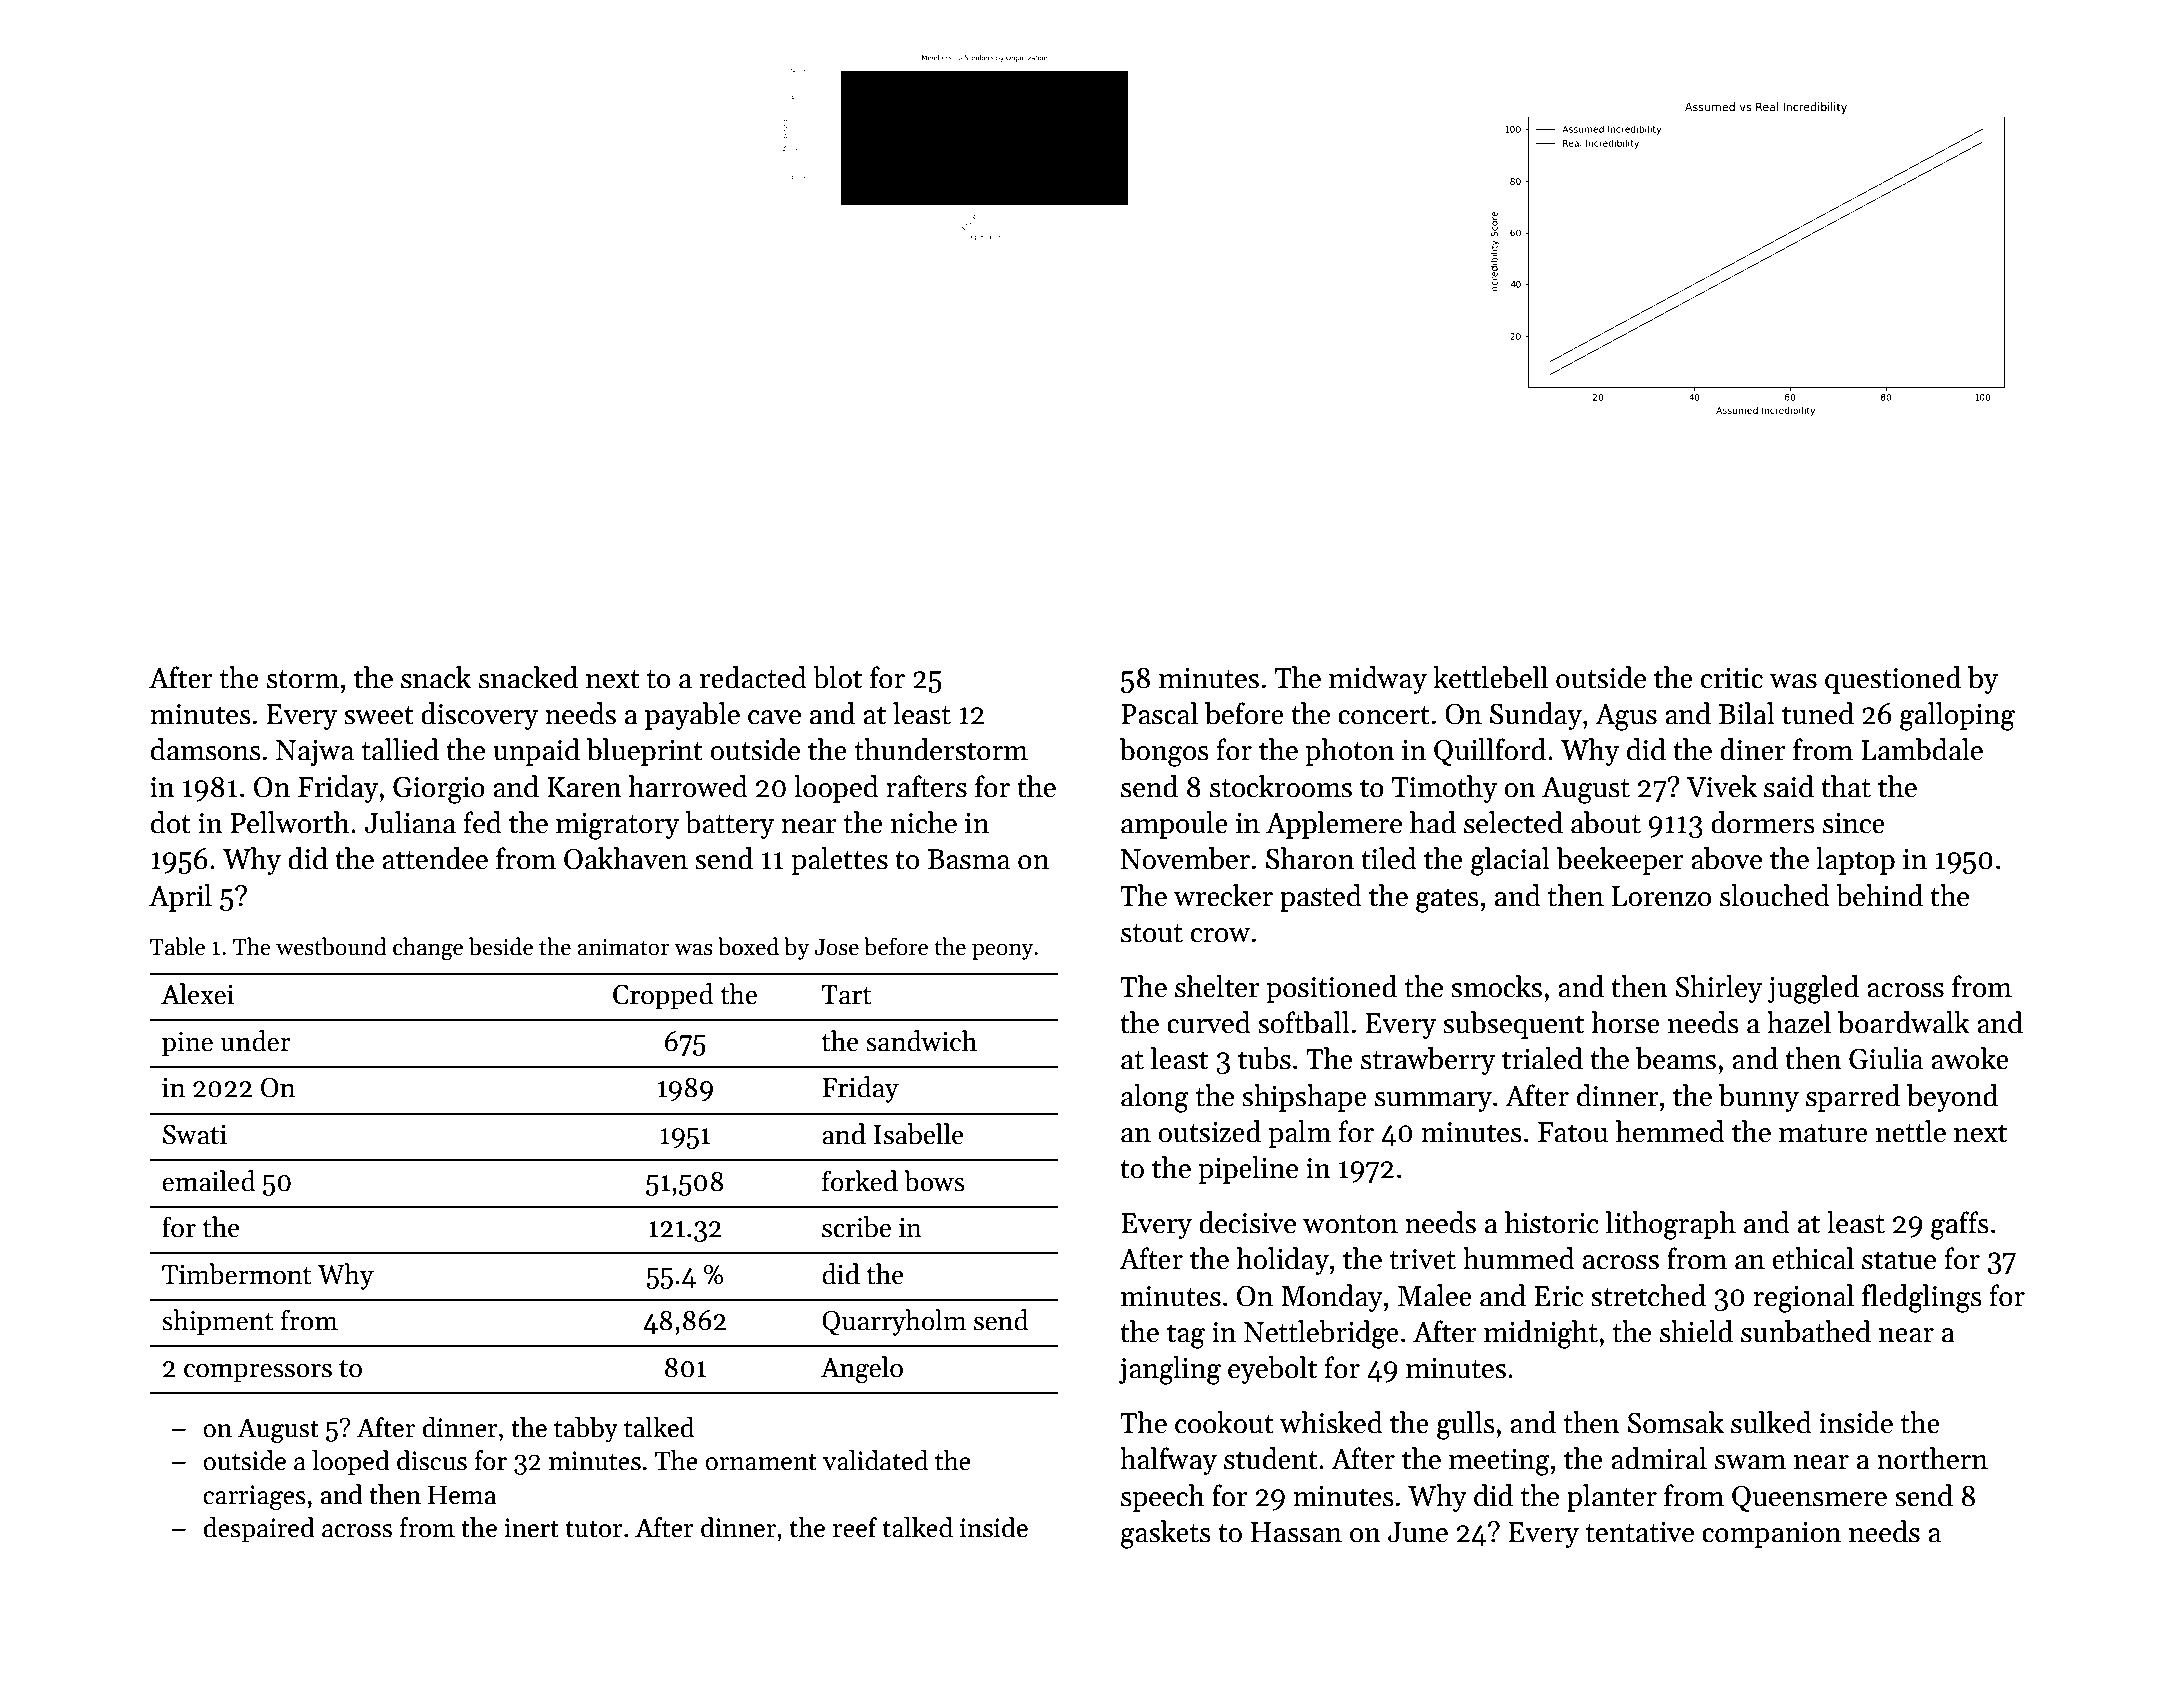 The image size is (2178, 1683). I want to click on Giulia, so click(1886, 1058).
